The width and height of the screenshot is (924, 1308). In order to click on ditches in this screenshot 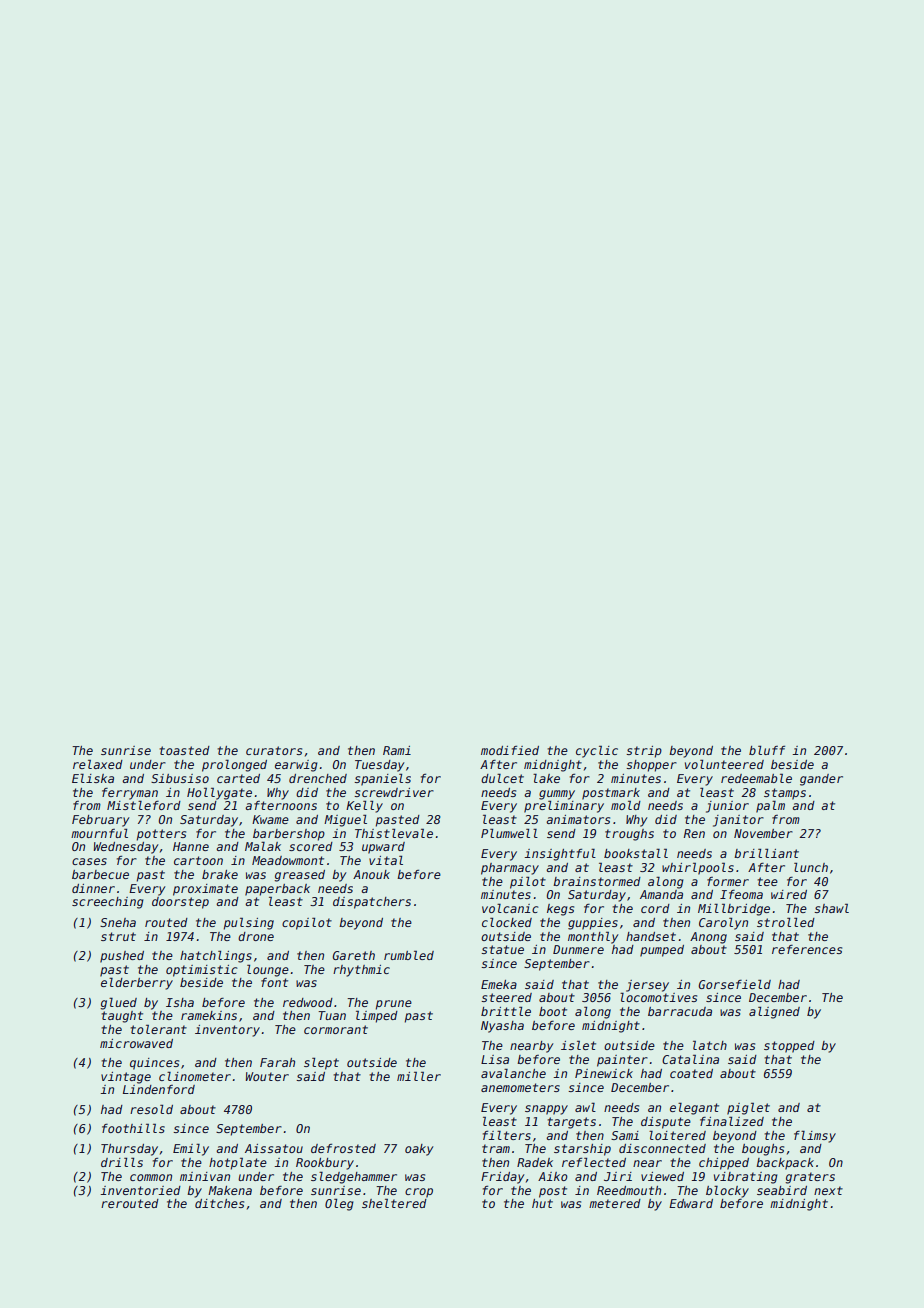, I will do `click(219, 1203)`.
